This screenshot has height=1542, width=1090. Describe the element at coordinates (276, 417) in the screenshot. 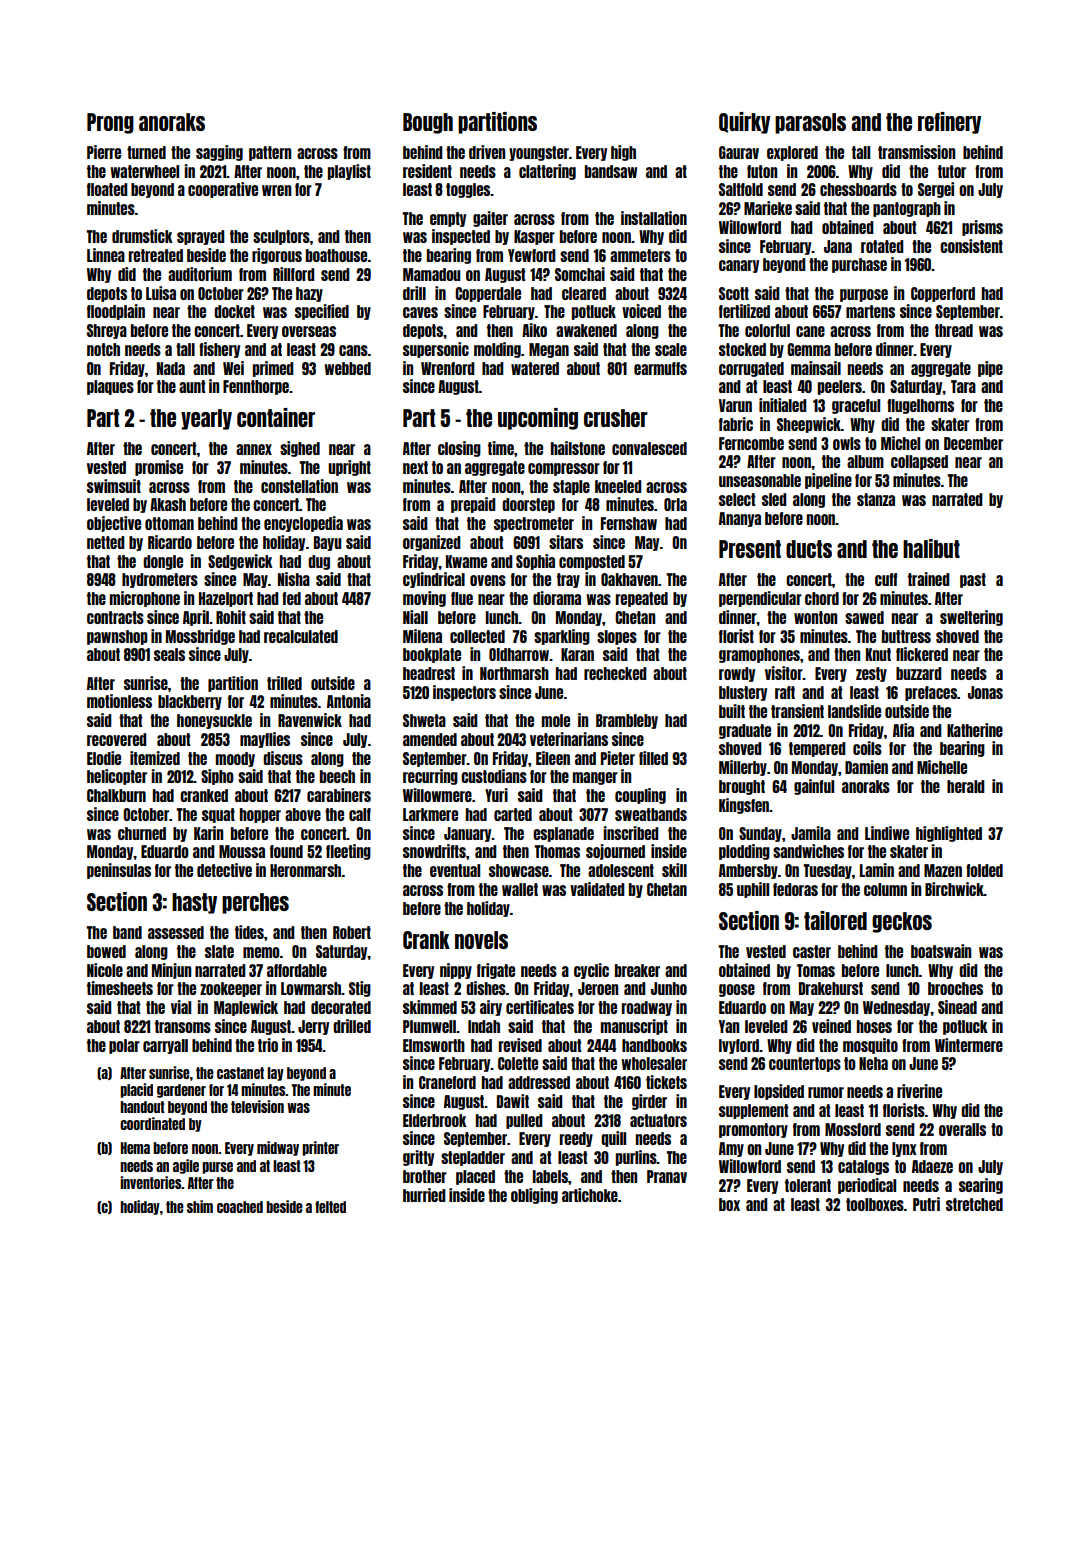

I see `container` at that location.
